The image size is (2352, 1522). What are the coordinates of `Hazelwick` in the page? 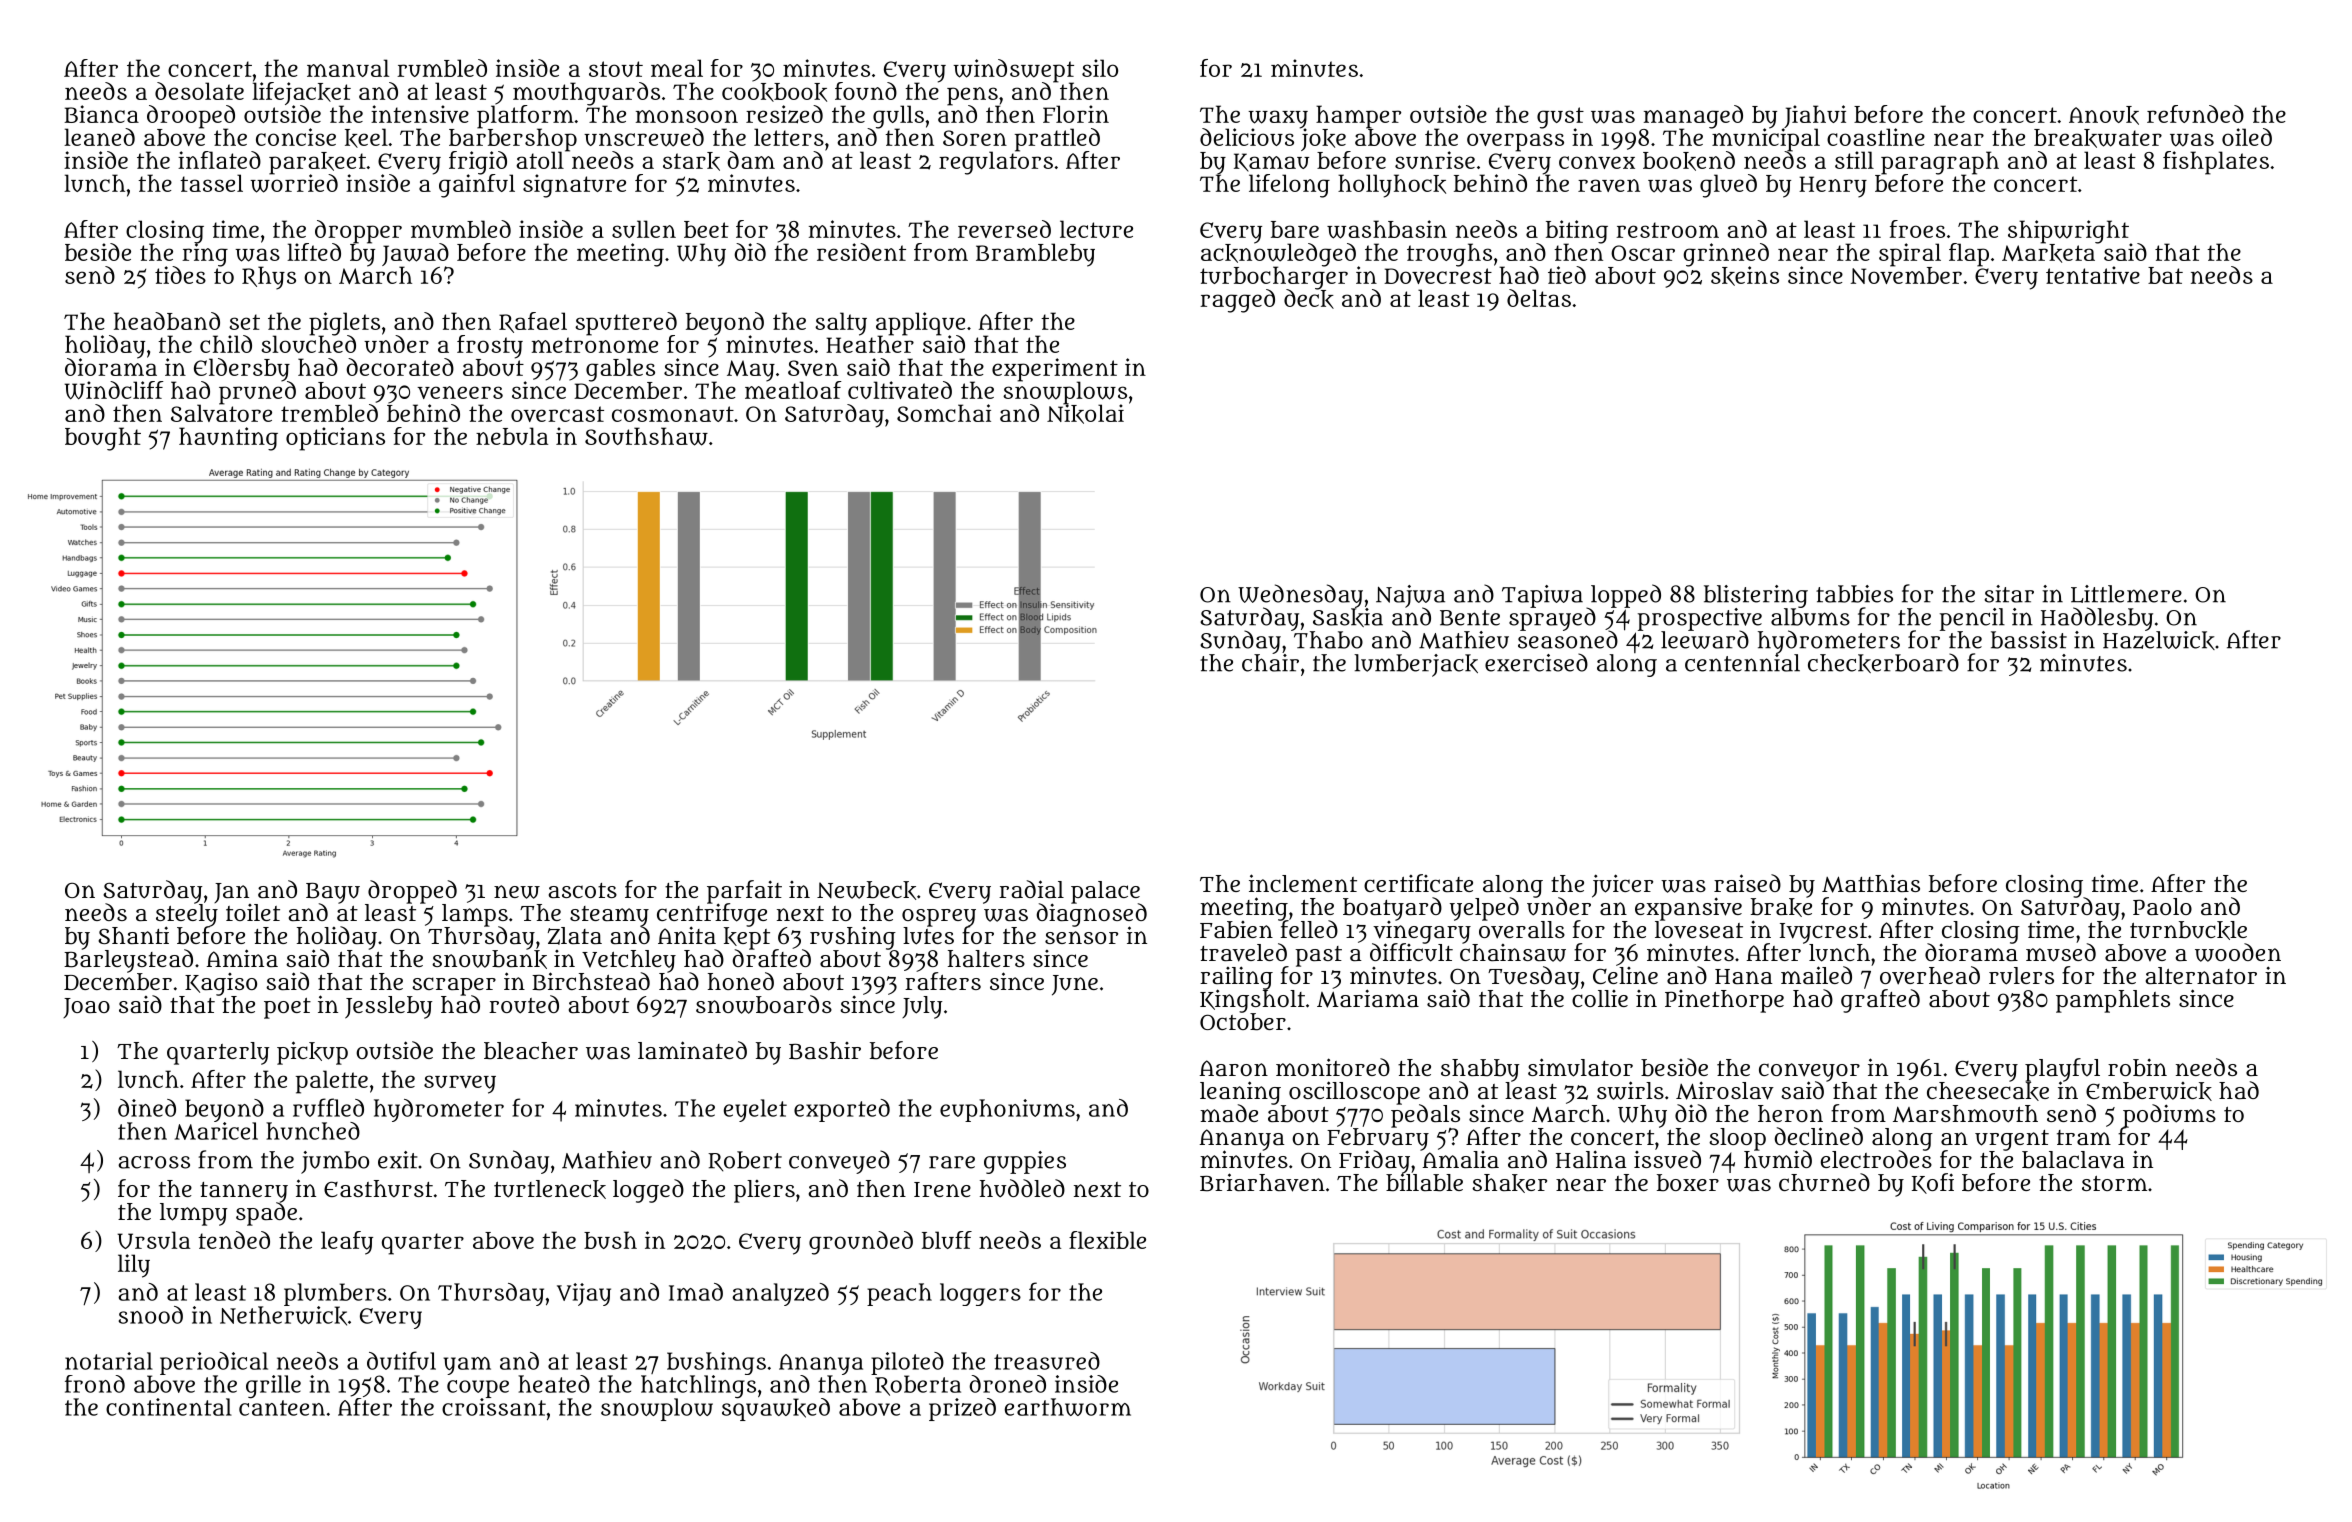 It's located at (2159, 640).
